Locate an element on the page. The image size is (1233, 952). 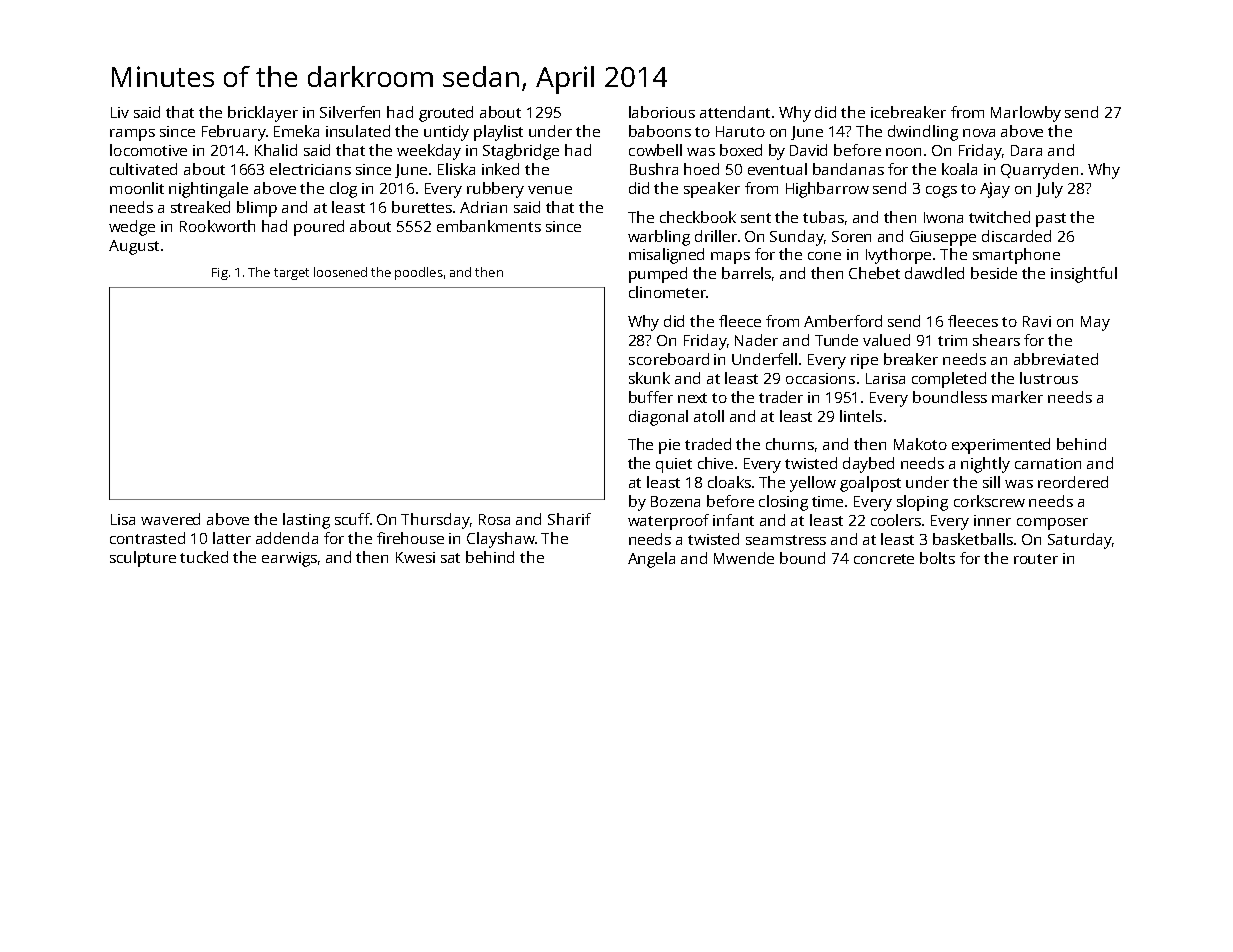
Fig is located at coordinates (220, 274).
